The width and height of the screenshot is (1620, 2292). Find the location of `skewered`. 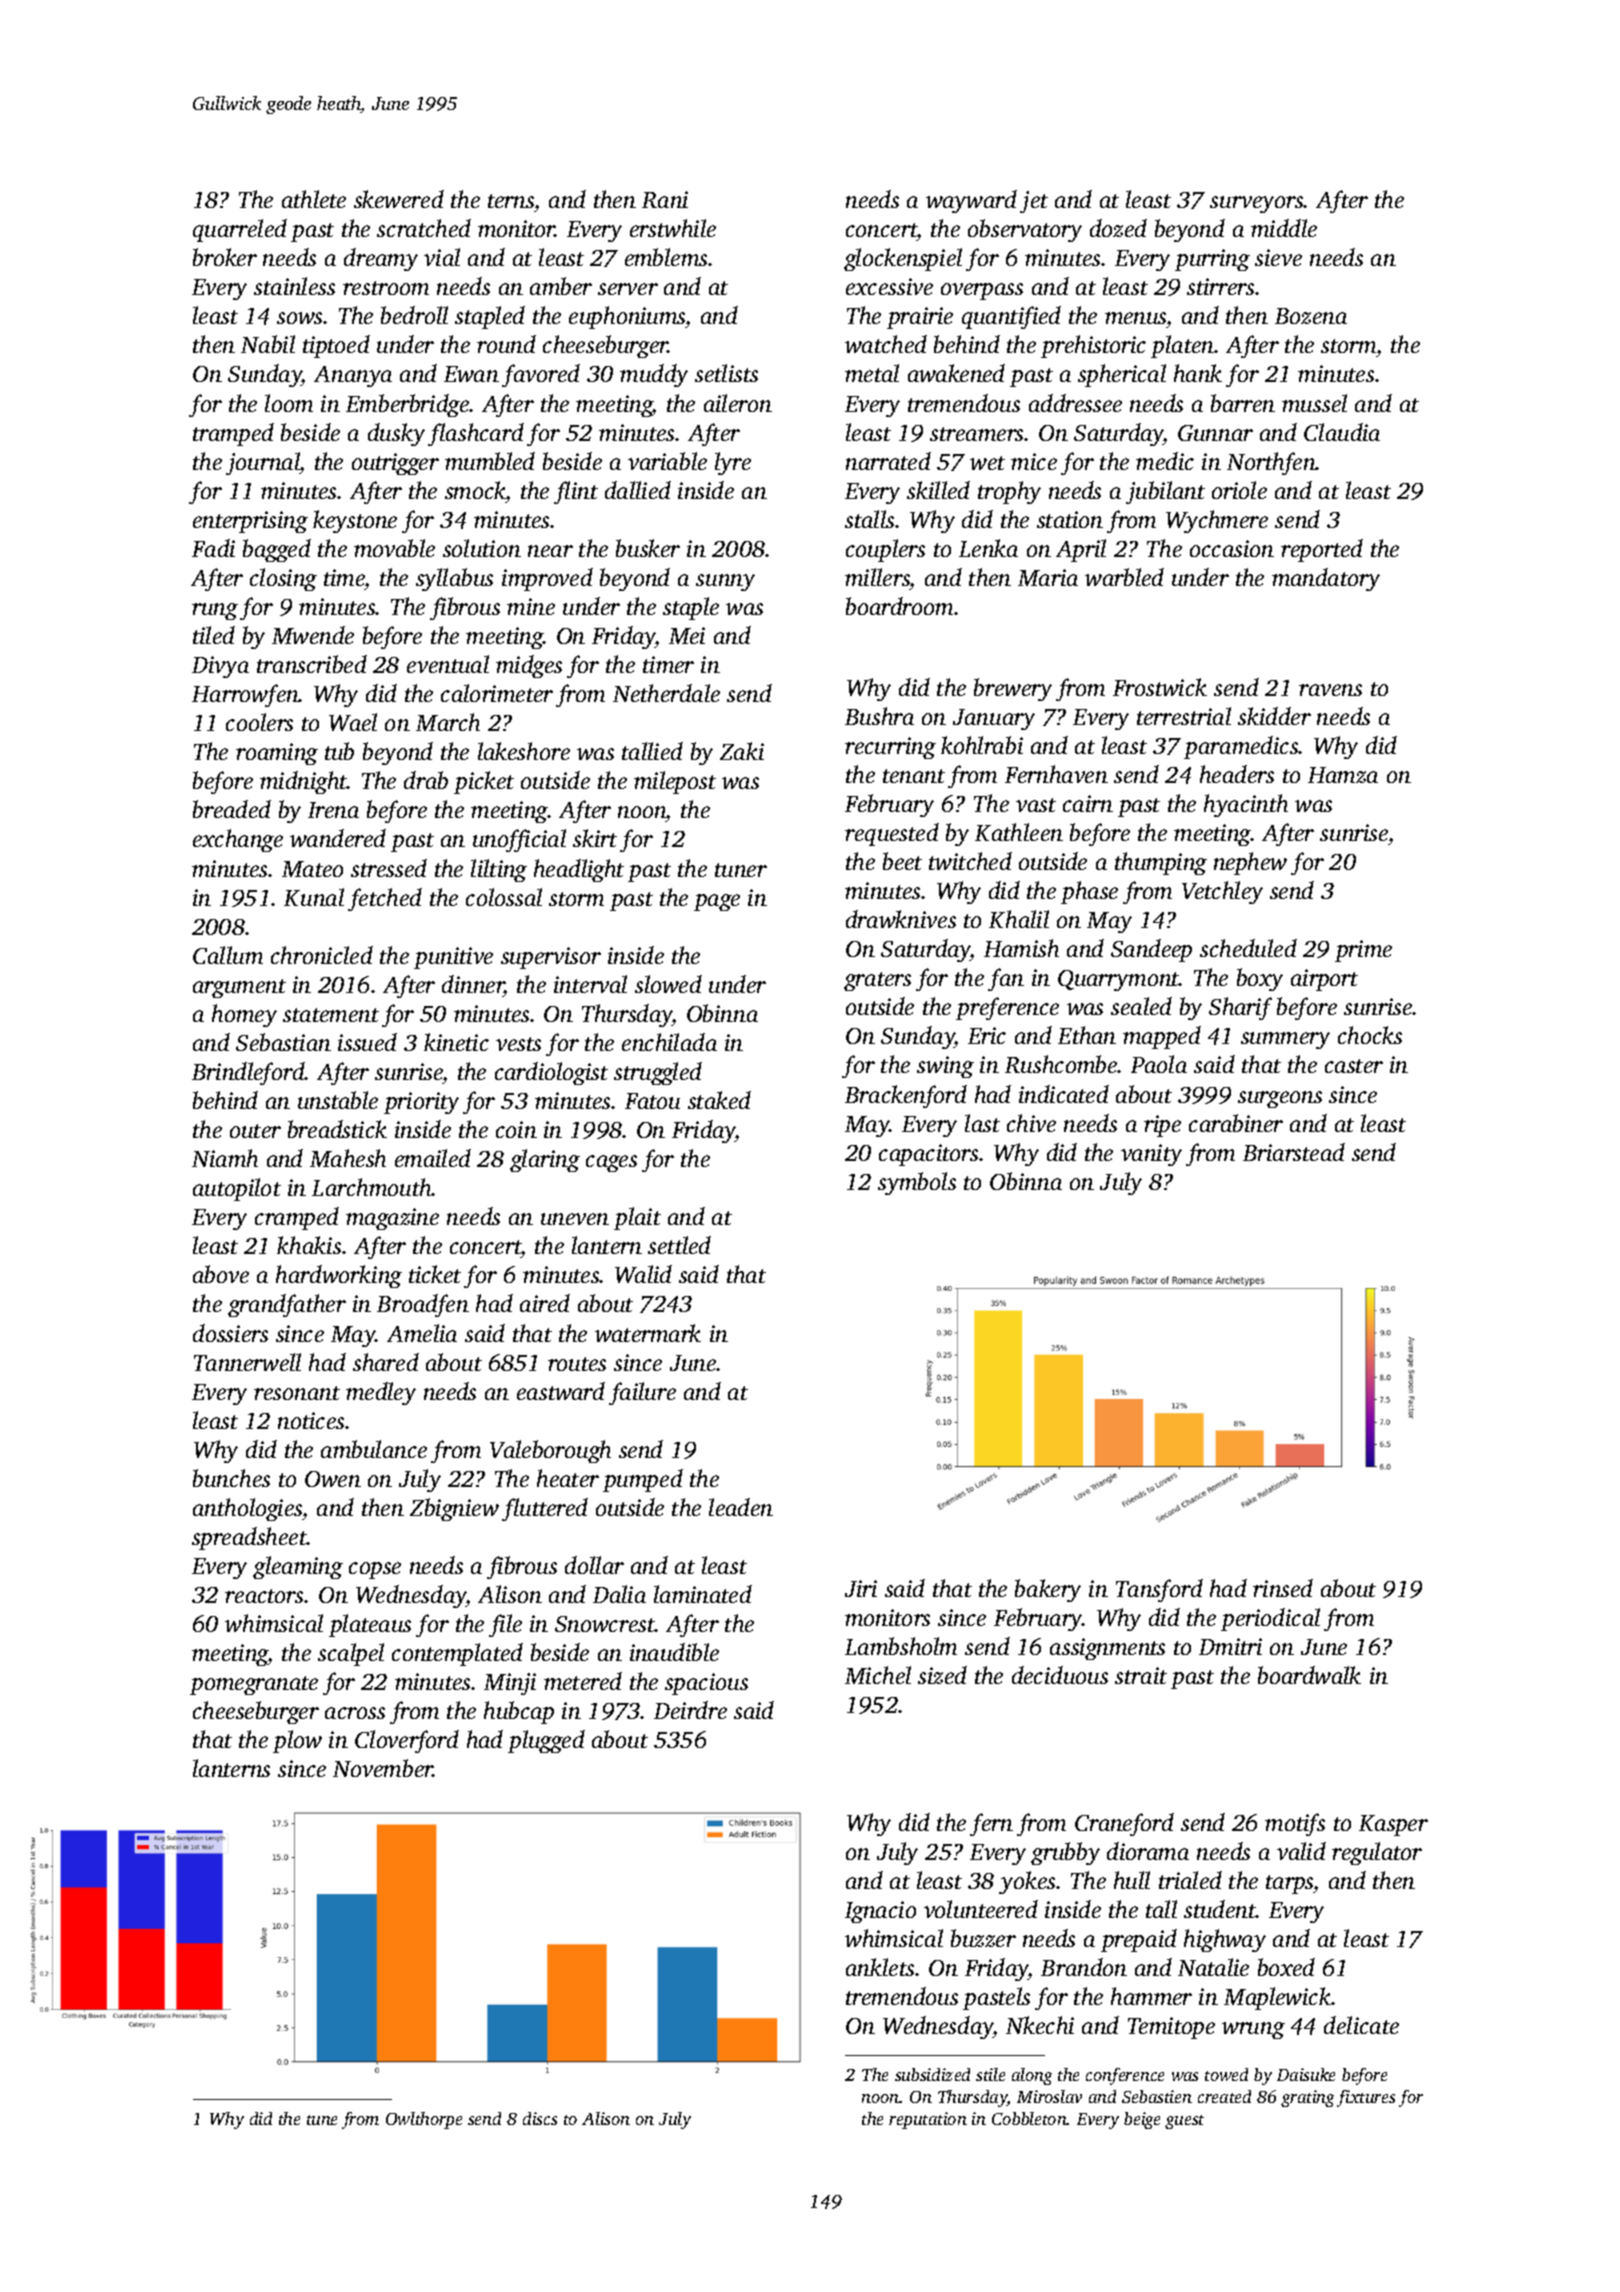

skewered is located at coordinates (399, 199).
